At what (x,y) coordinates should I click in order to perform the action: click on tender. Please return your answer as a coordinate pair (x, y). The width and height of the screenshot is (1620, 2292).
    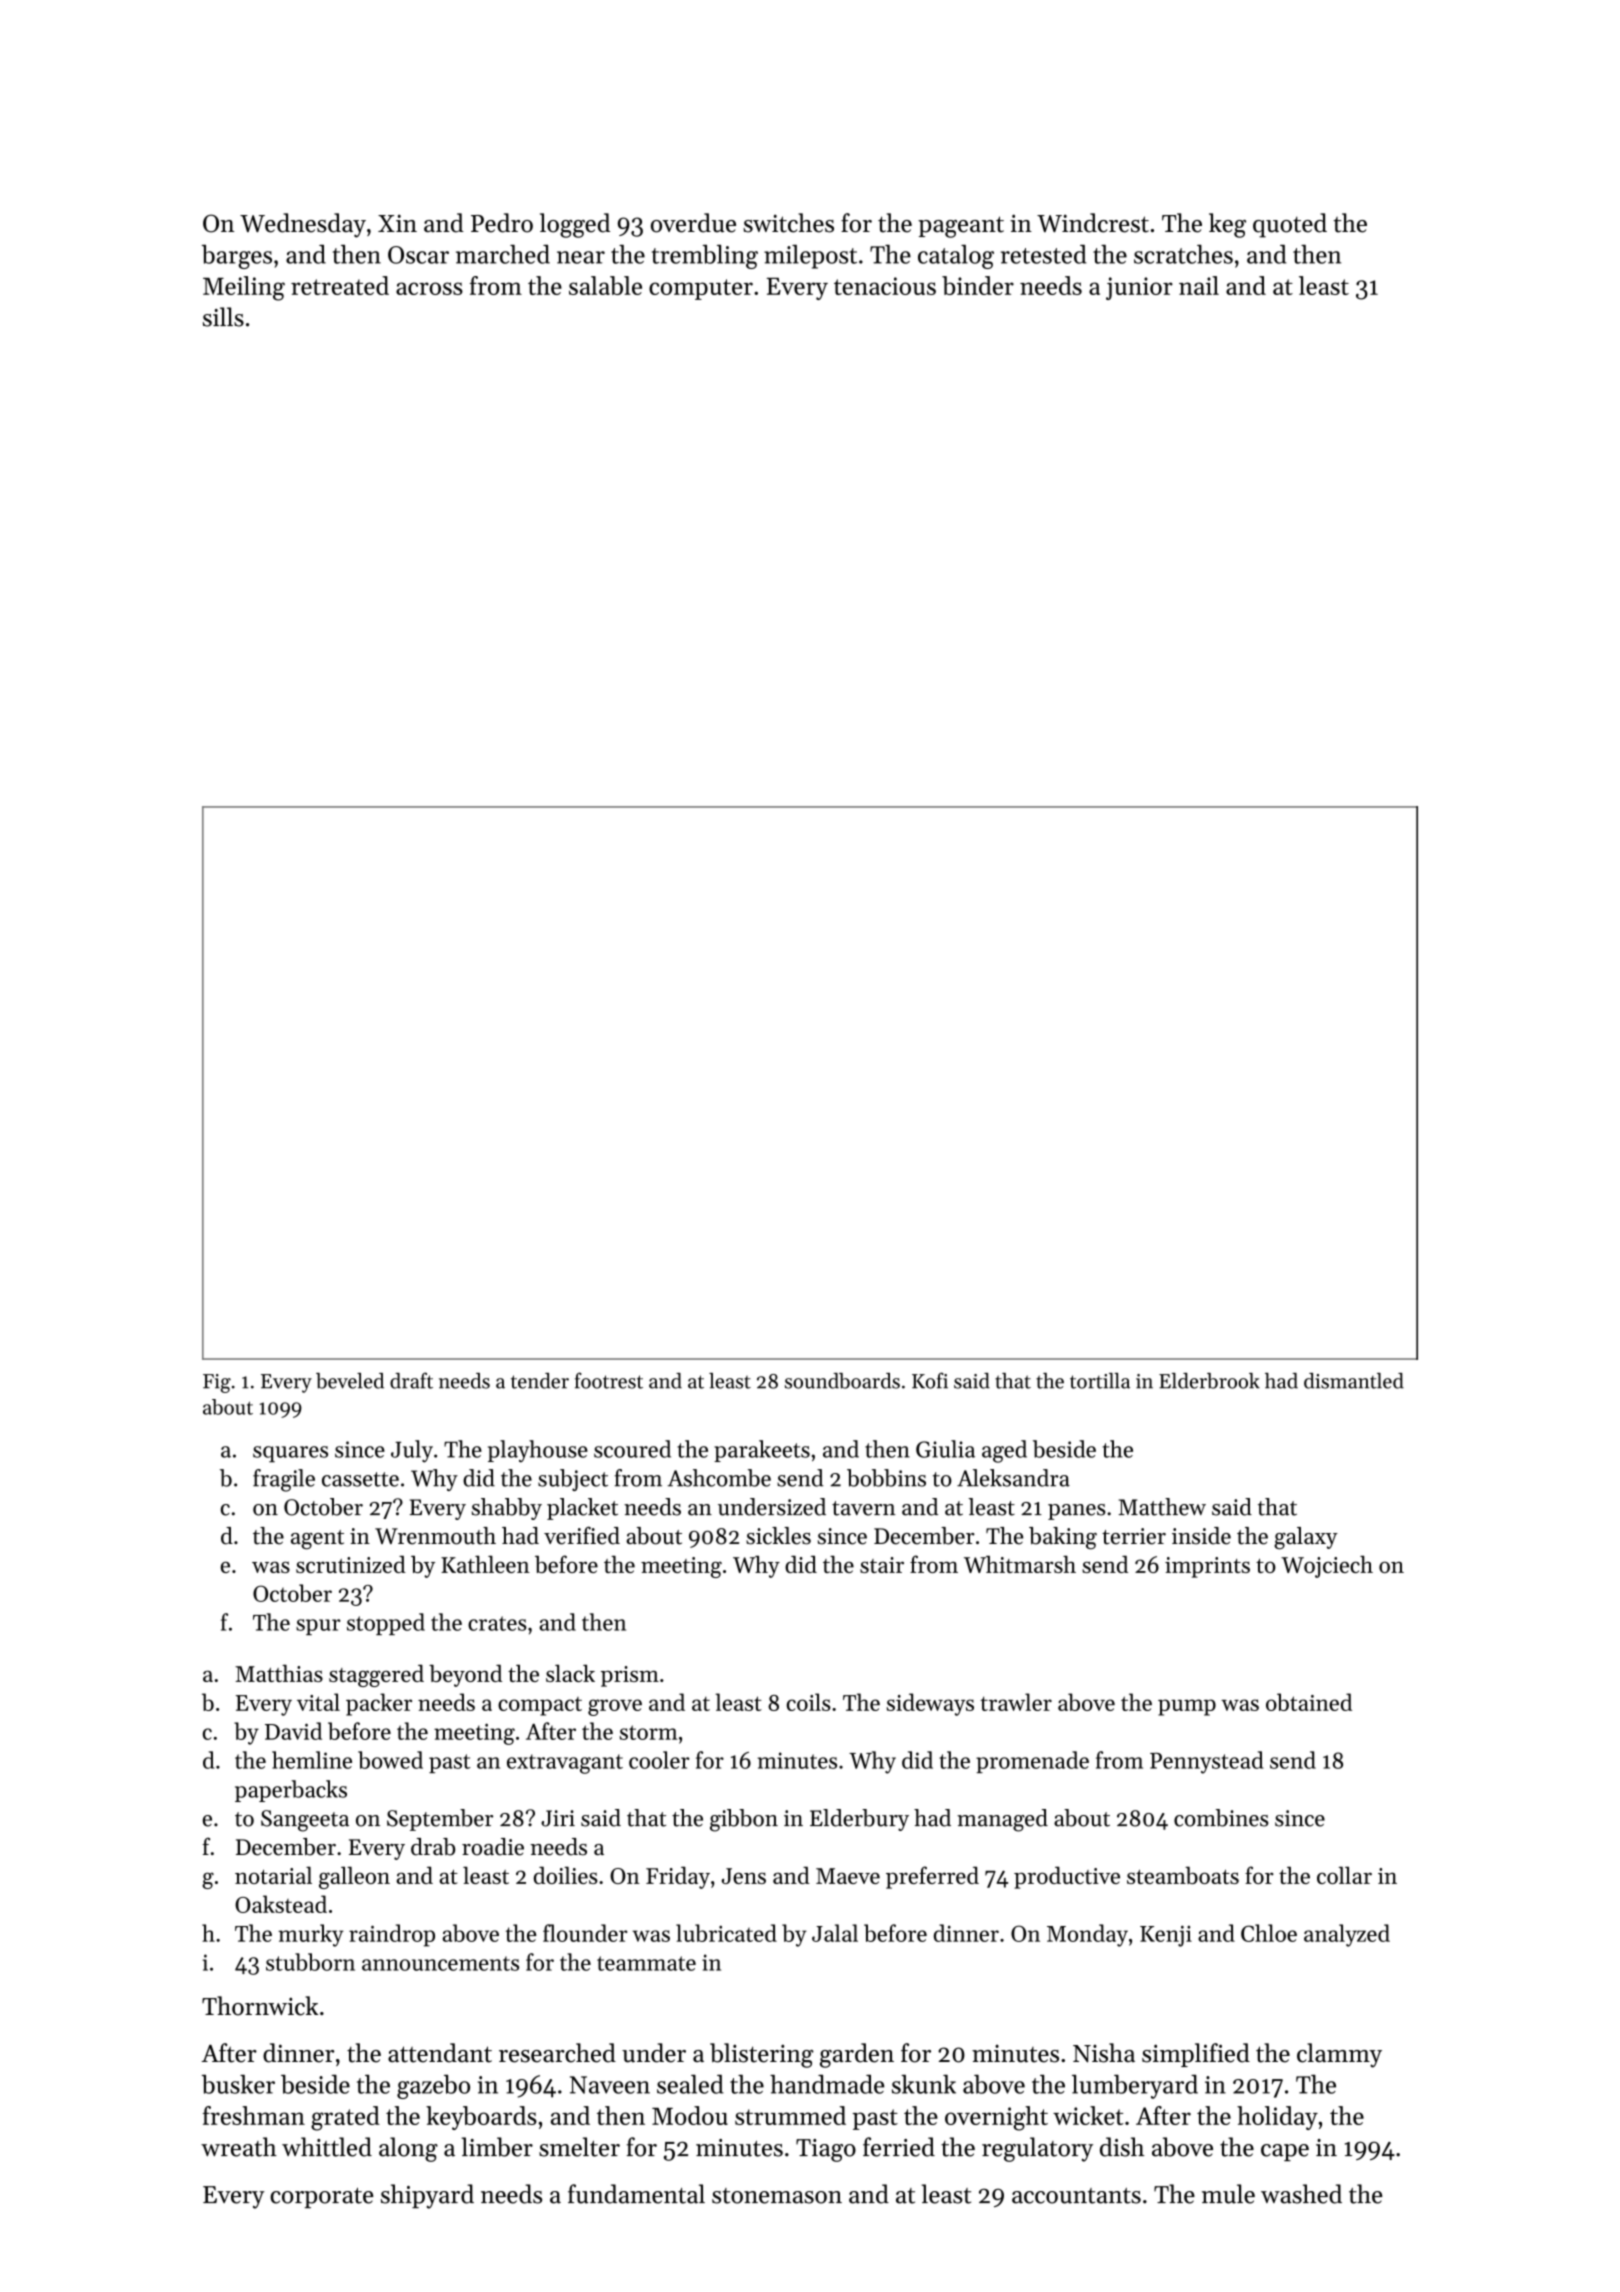
    Looking at the image, I should click on (540, 1381).
